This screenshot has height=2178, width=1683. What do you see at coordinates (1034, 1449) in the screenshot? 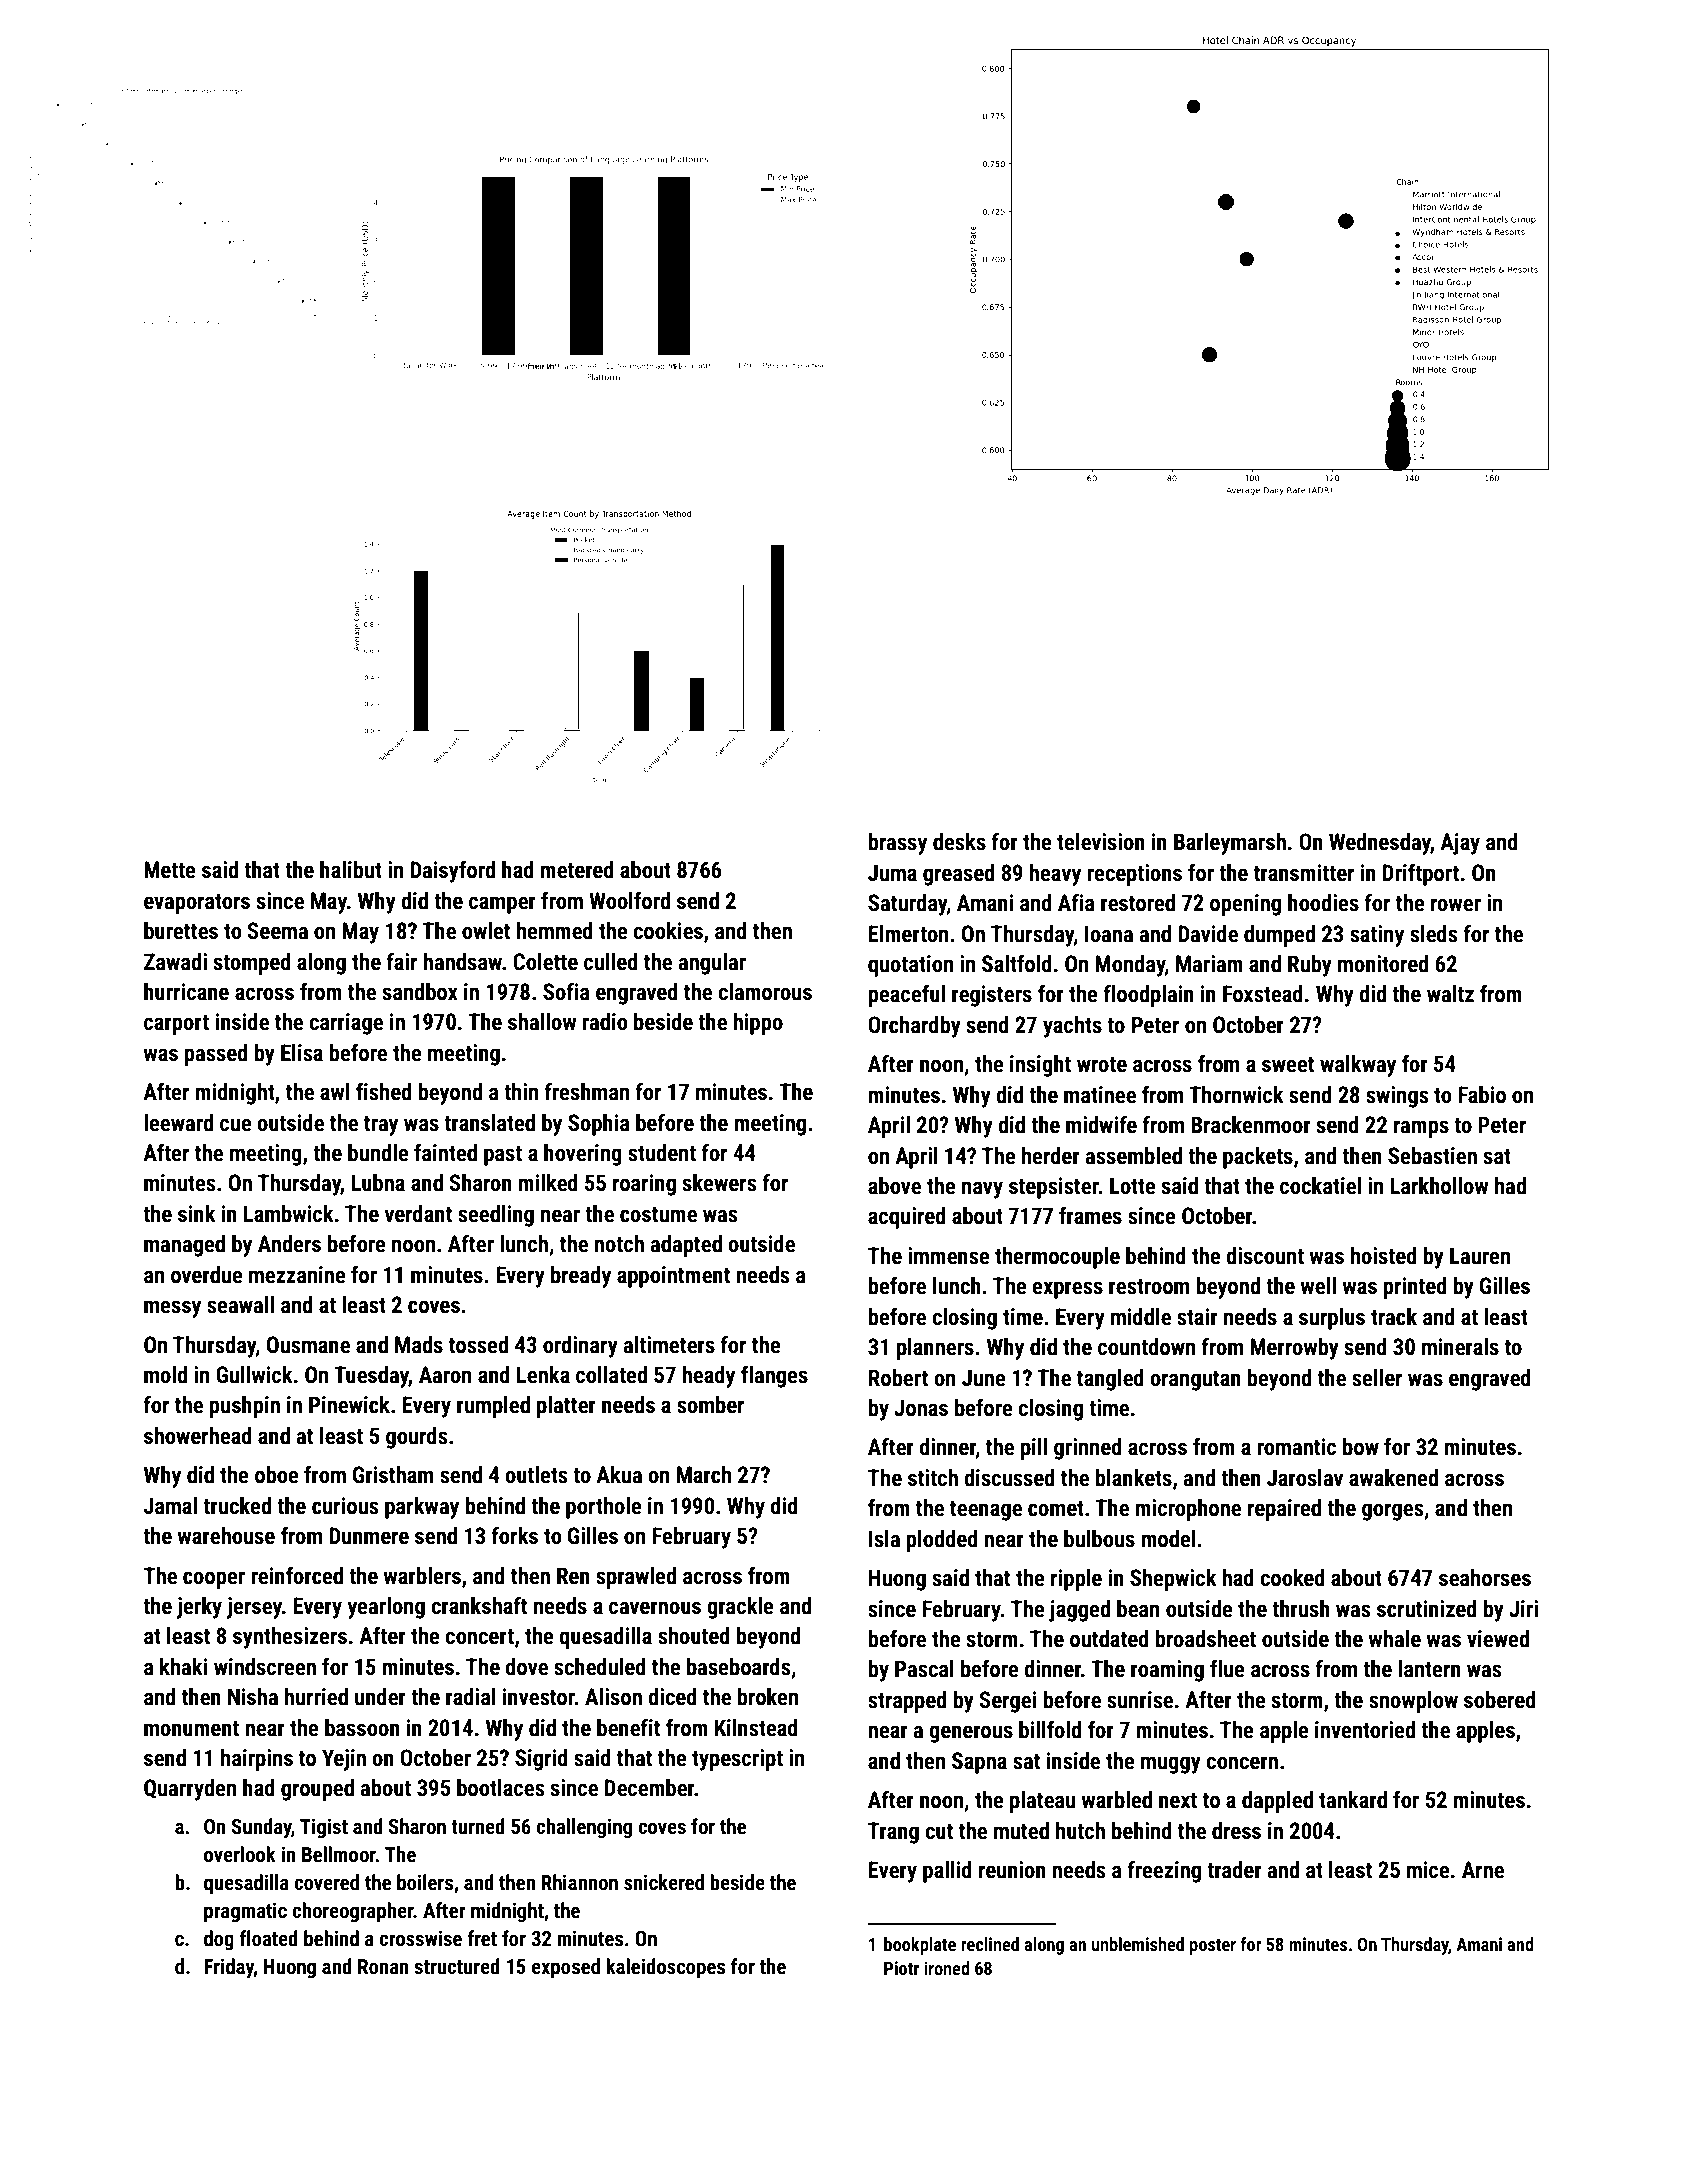
I see `pill` at bounding box center [1034, 1449].
